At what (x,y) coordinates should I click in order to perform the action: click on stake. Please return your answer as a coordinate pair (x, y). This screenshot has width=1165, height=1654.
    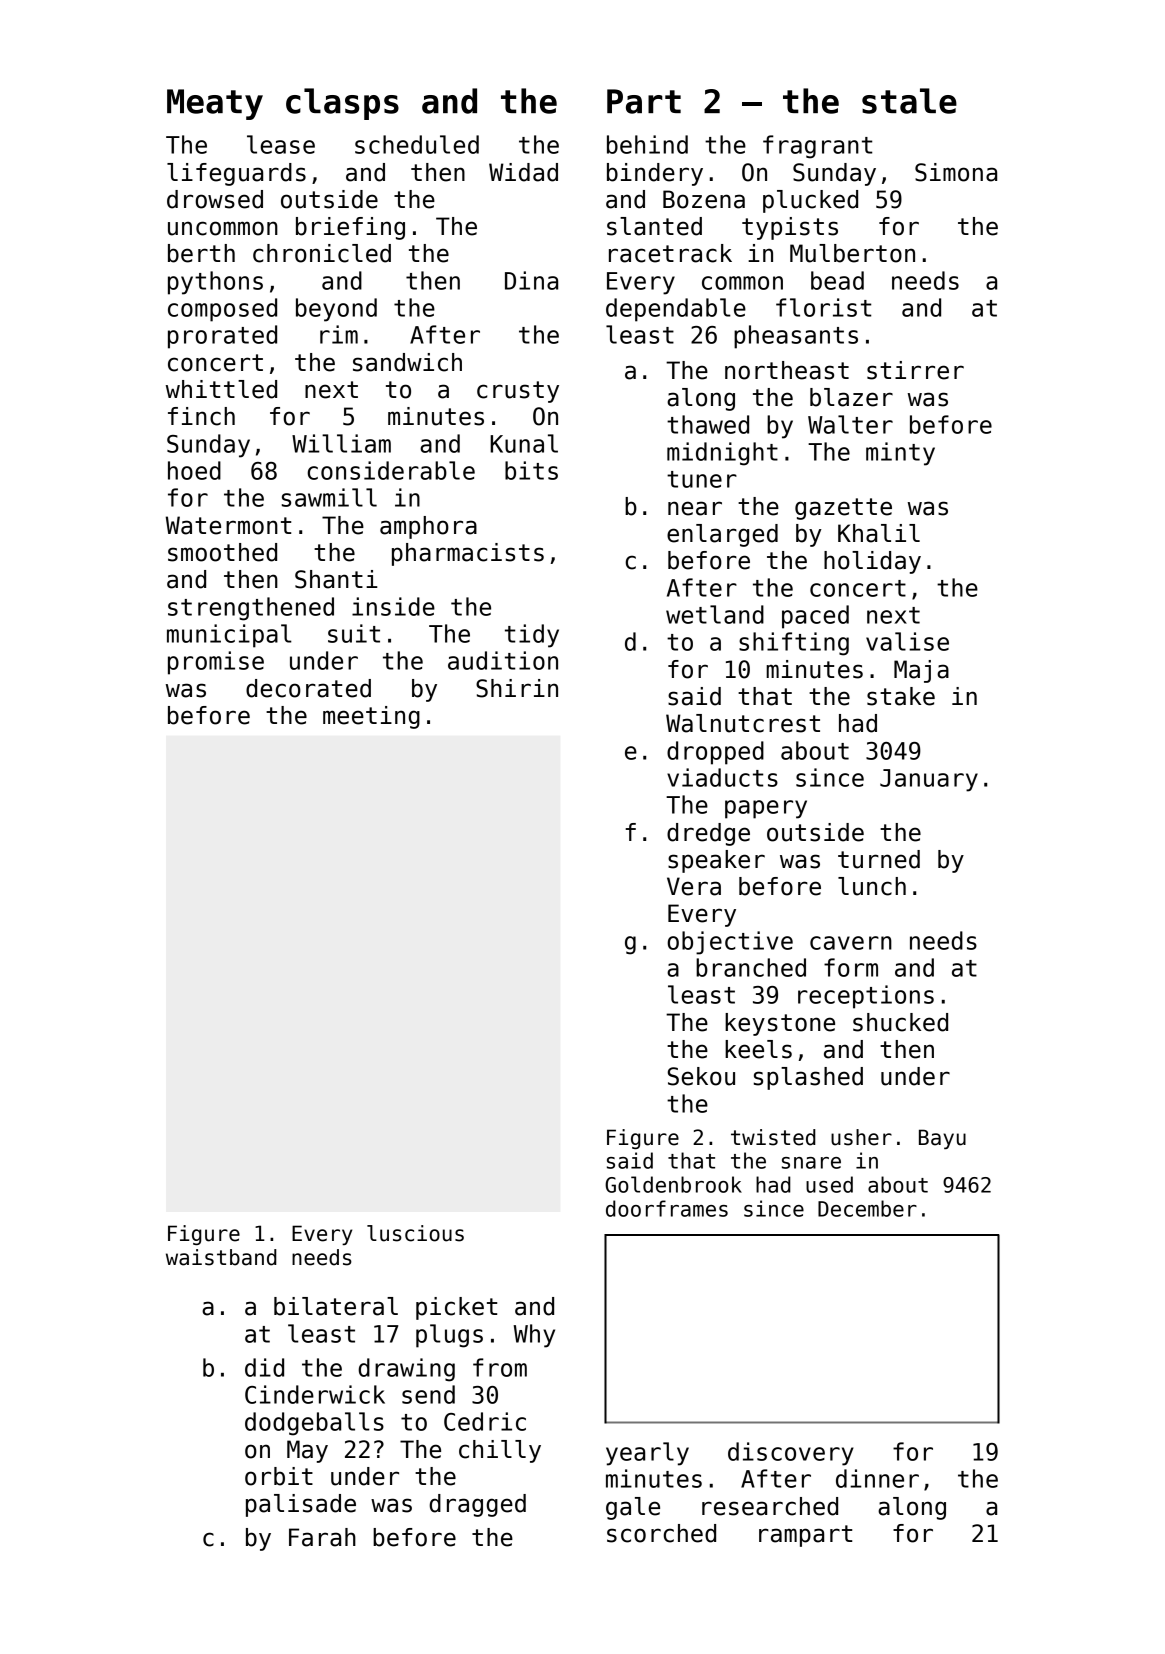
    Looking at the image, I should click on (901, 696).
